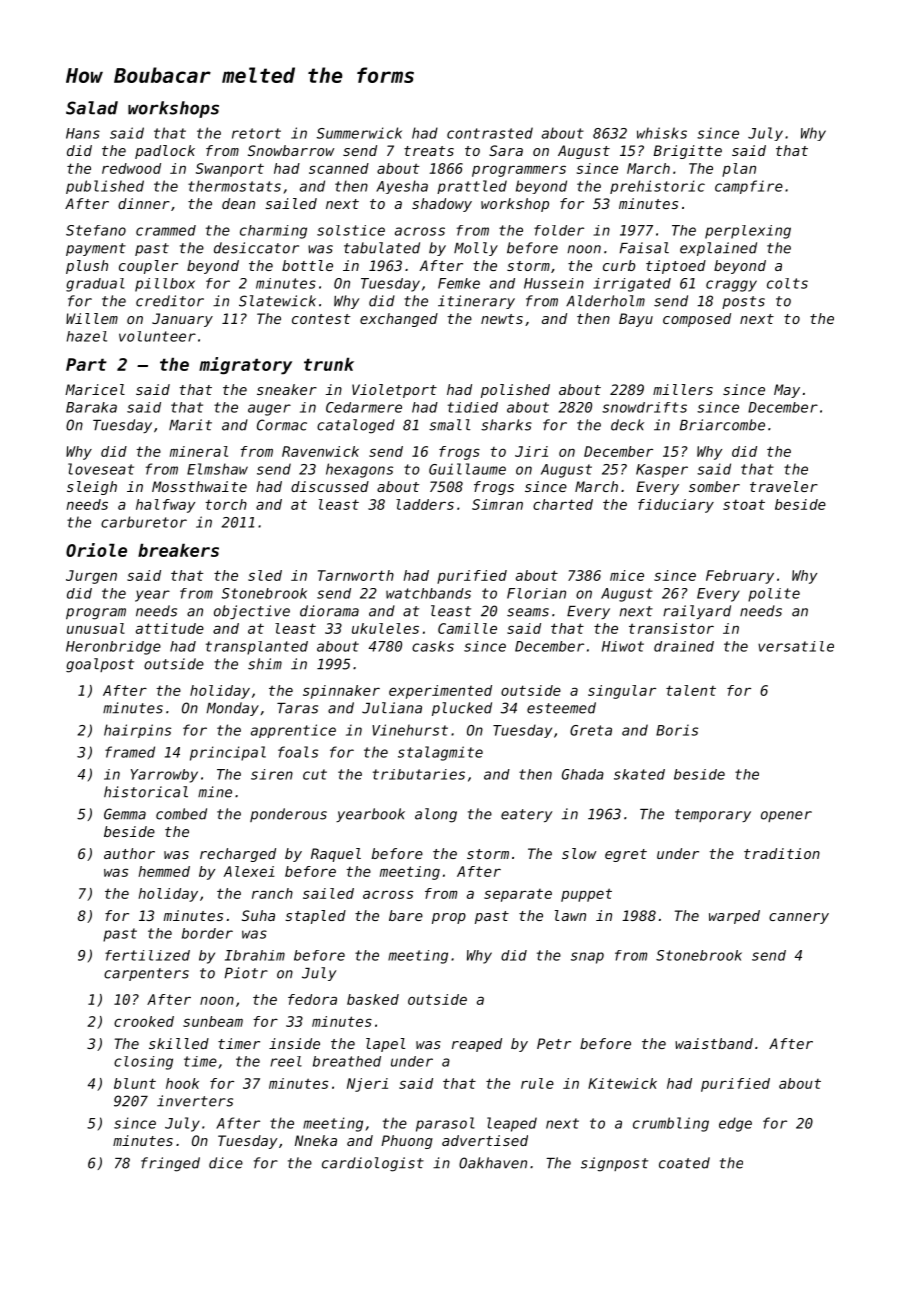  I want to click on whisks, so click(662, 133).
